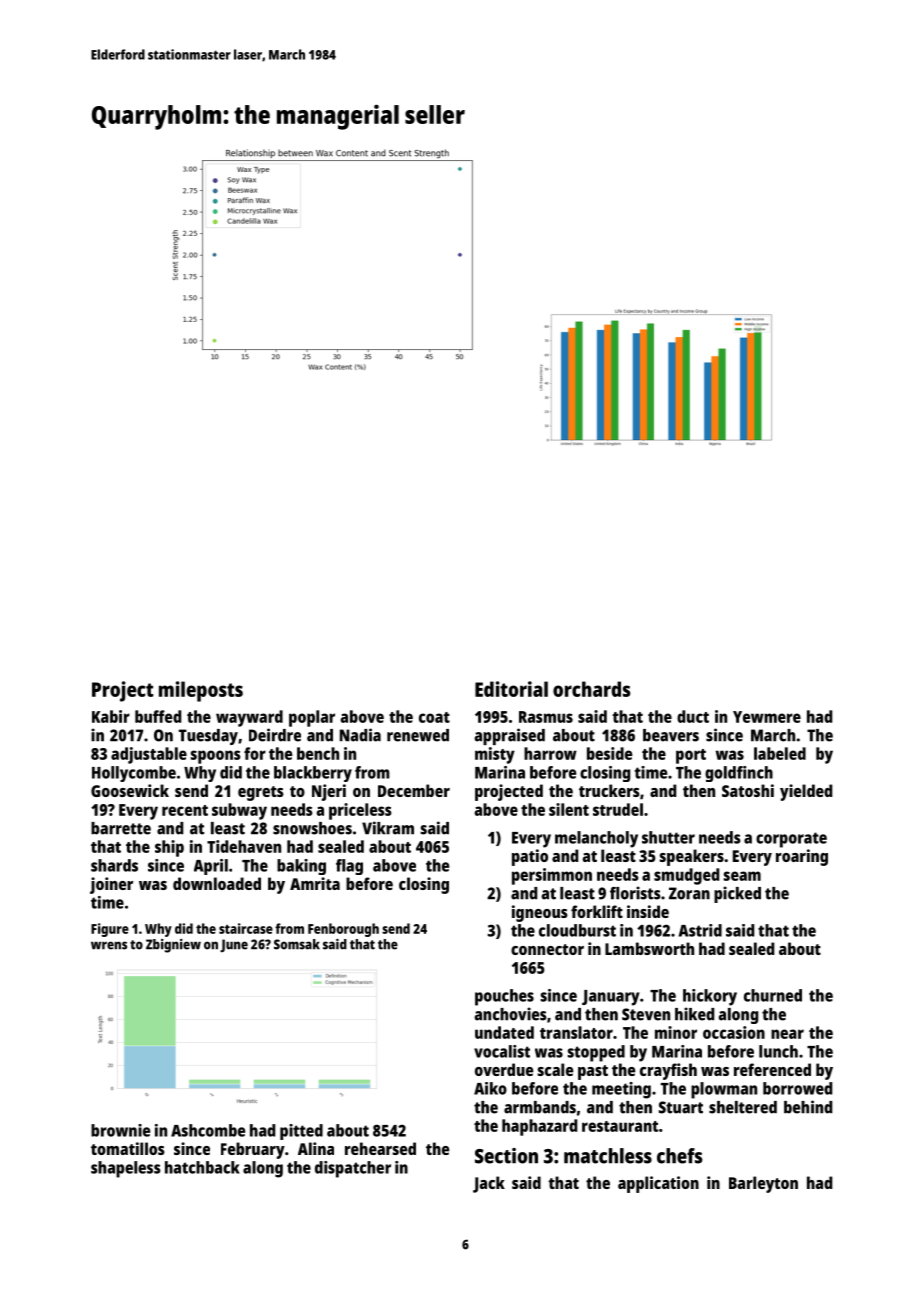 The width and height of the document is (924, 1308). I want to click on silent, so click(569, 809).
